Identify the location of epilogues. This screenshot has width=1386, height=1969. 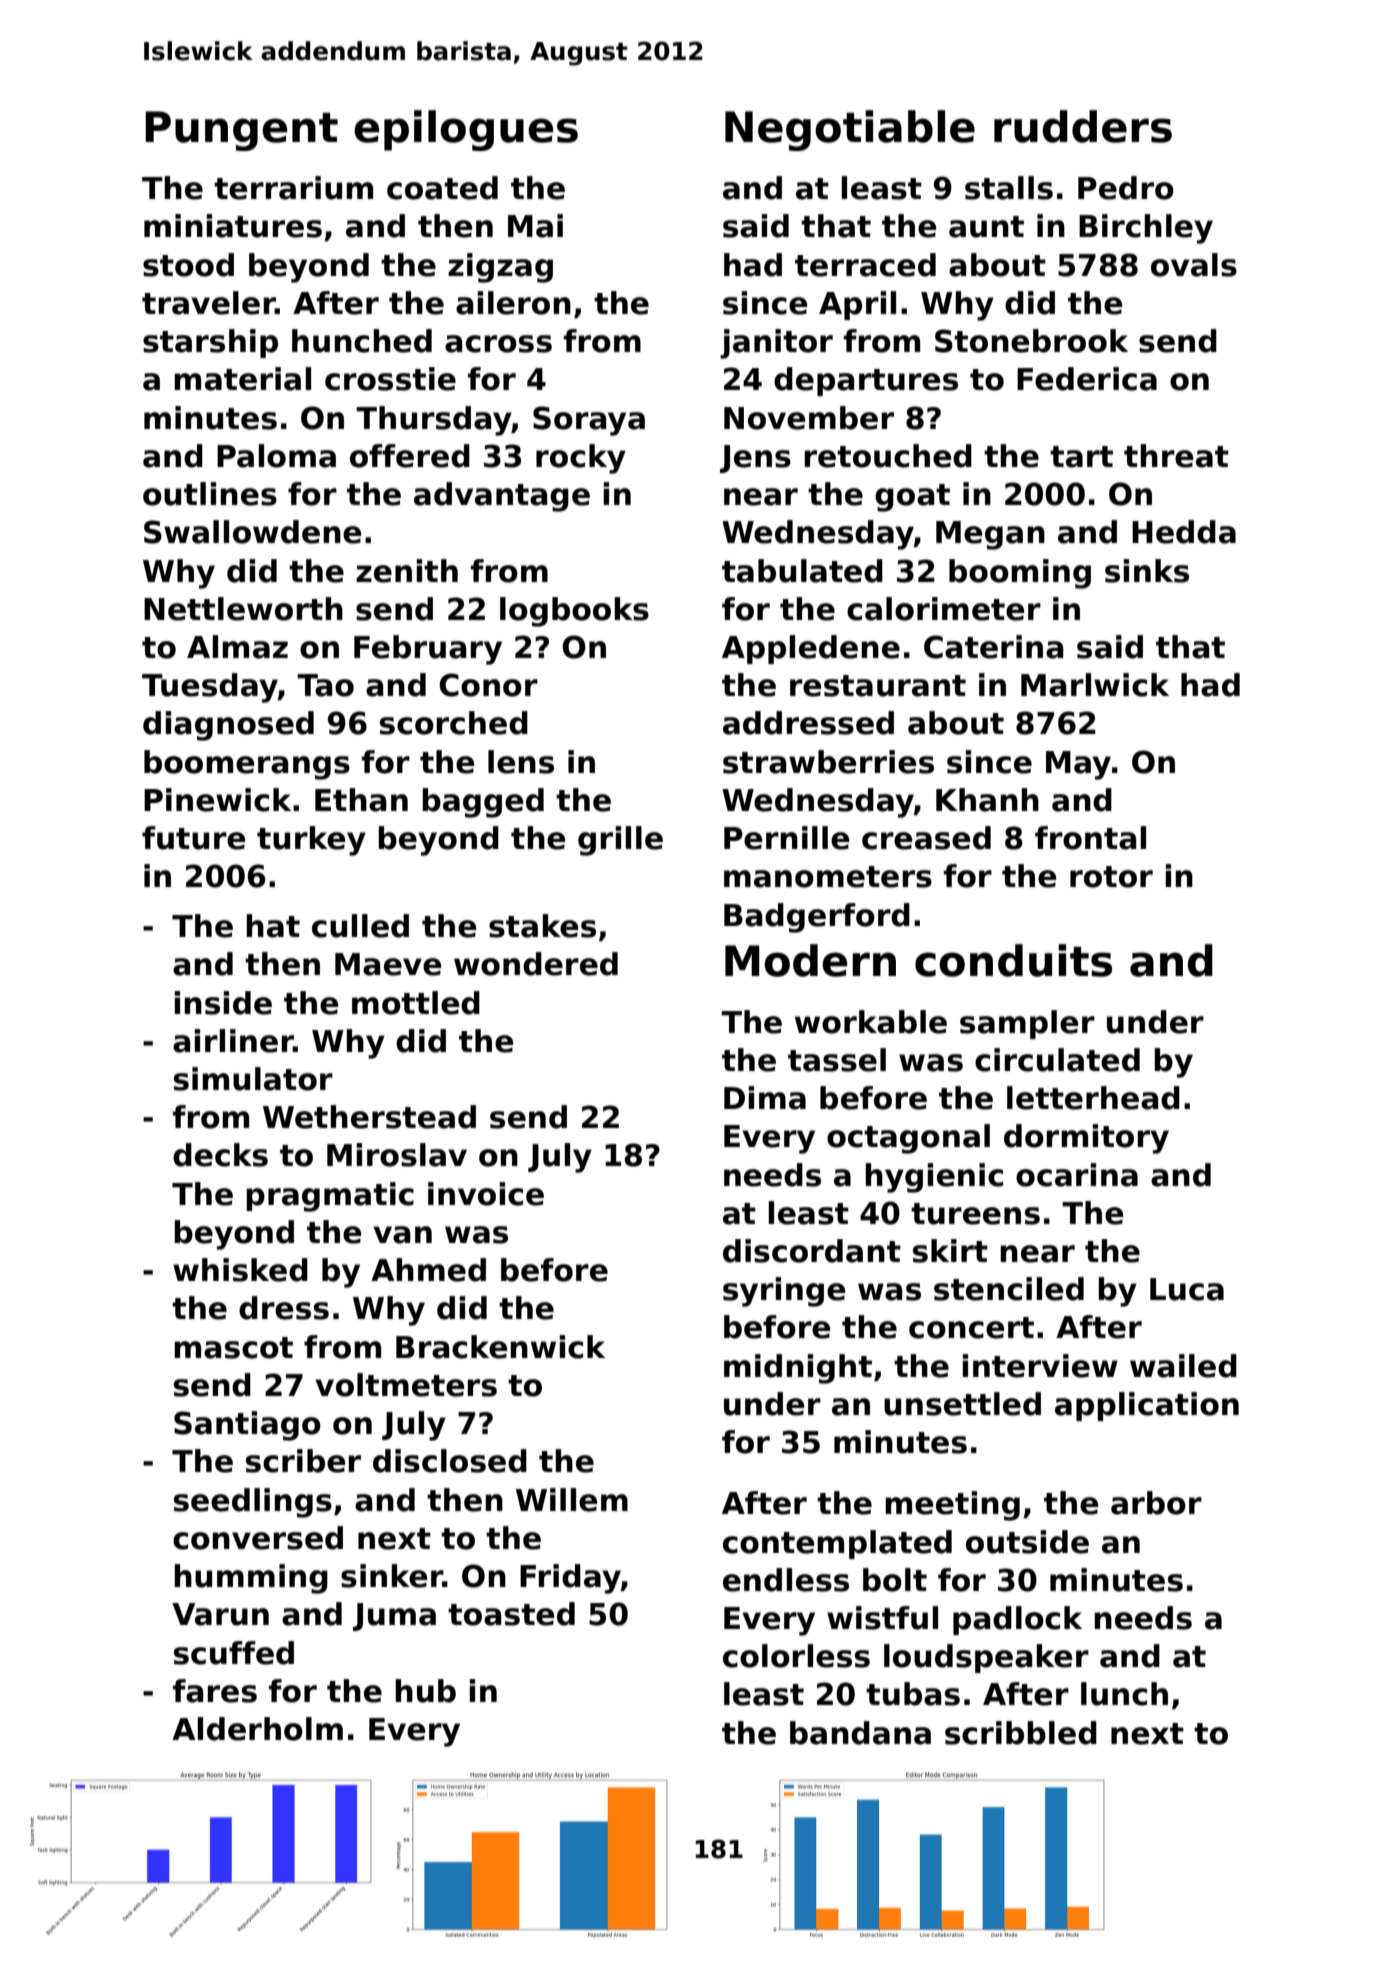
(466, 130).
